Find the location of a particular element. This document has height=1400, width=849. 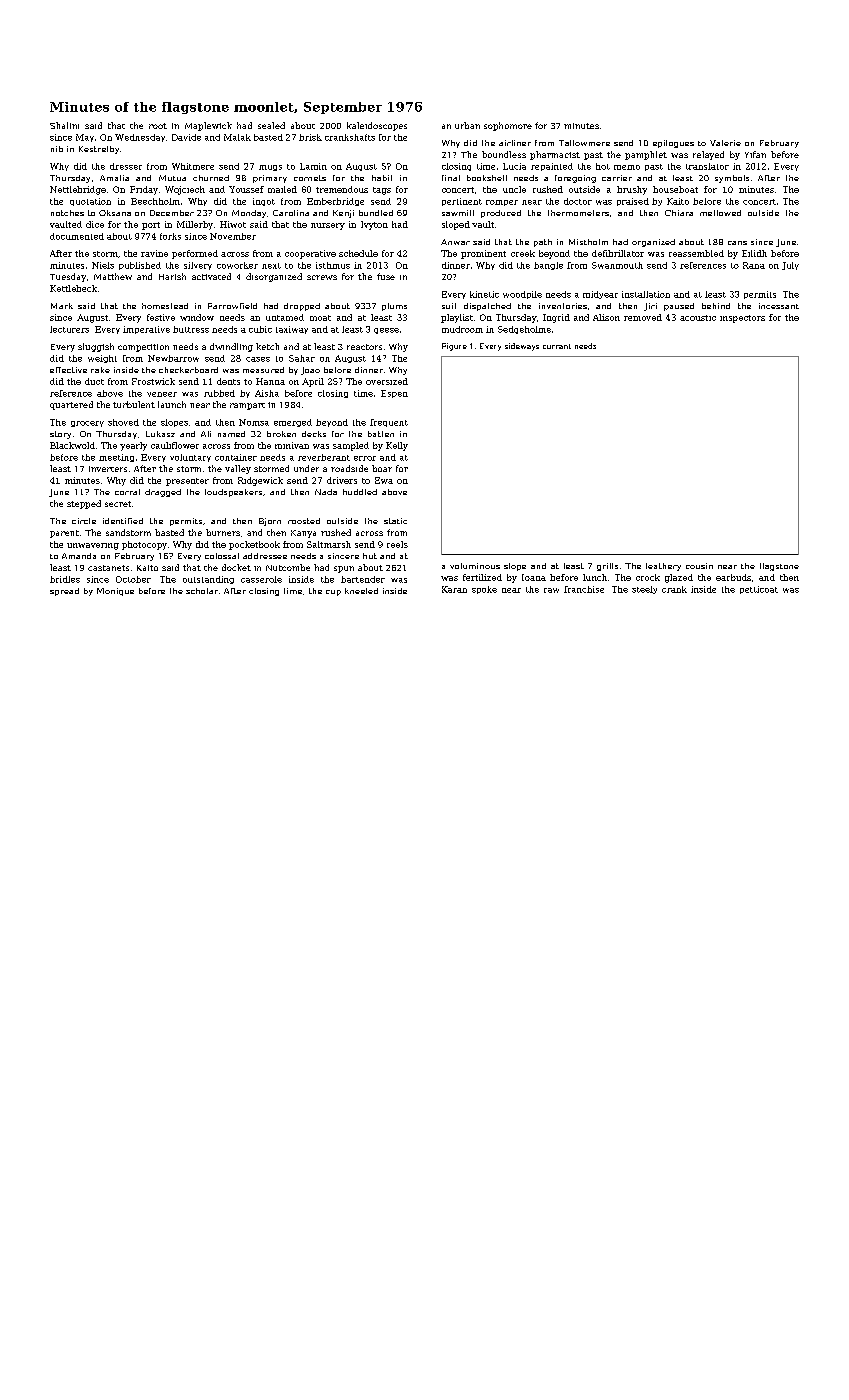

kaleidoscopes is located at coordinates (377, 126).
